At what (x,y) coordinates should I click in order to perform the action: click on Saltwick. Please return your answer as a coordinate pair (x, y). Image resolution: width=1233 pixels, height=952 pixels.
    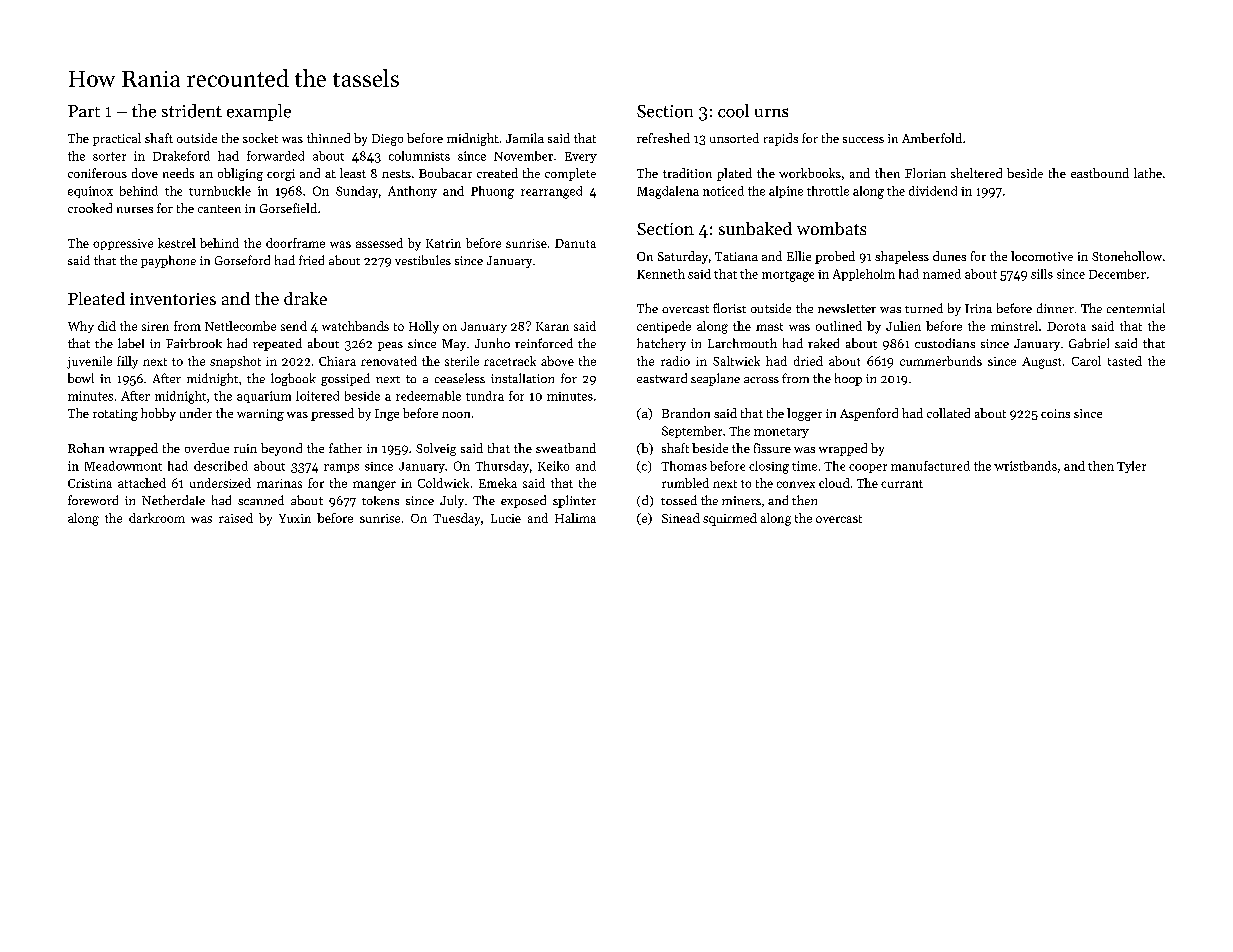
    Looking at the image, I should click on (736, 361).
